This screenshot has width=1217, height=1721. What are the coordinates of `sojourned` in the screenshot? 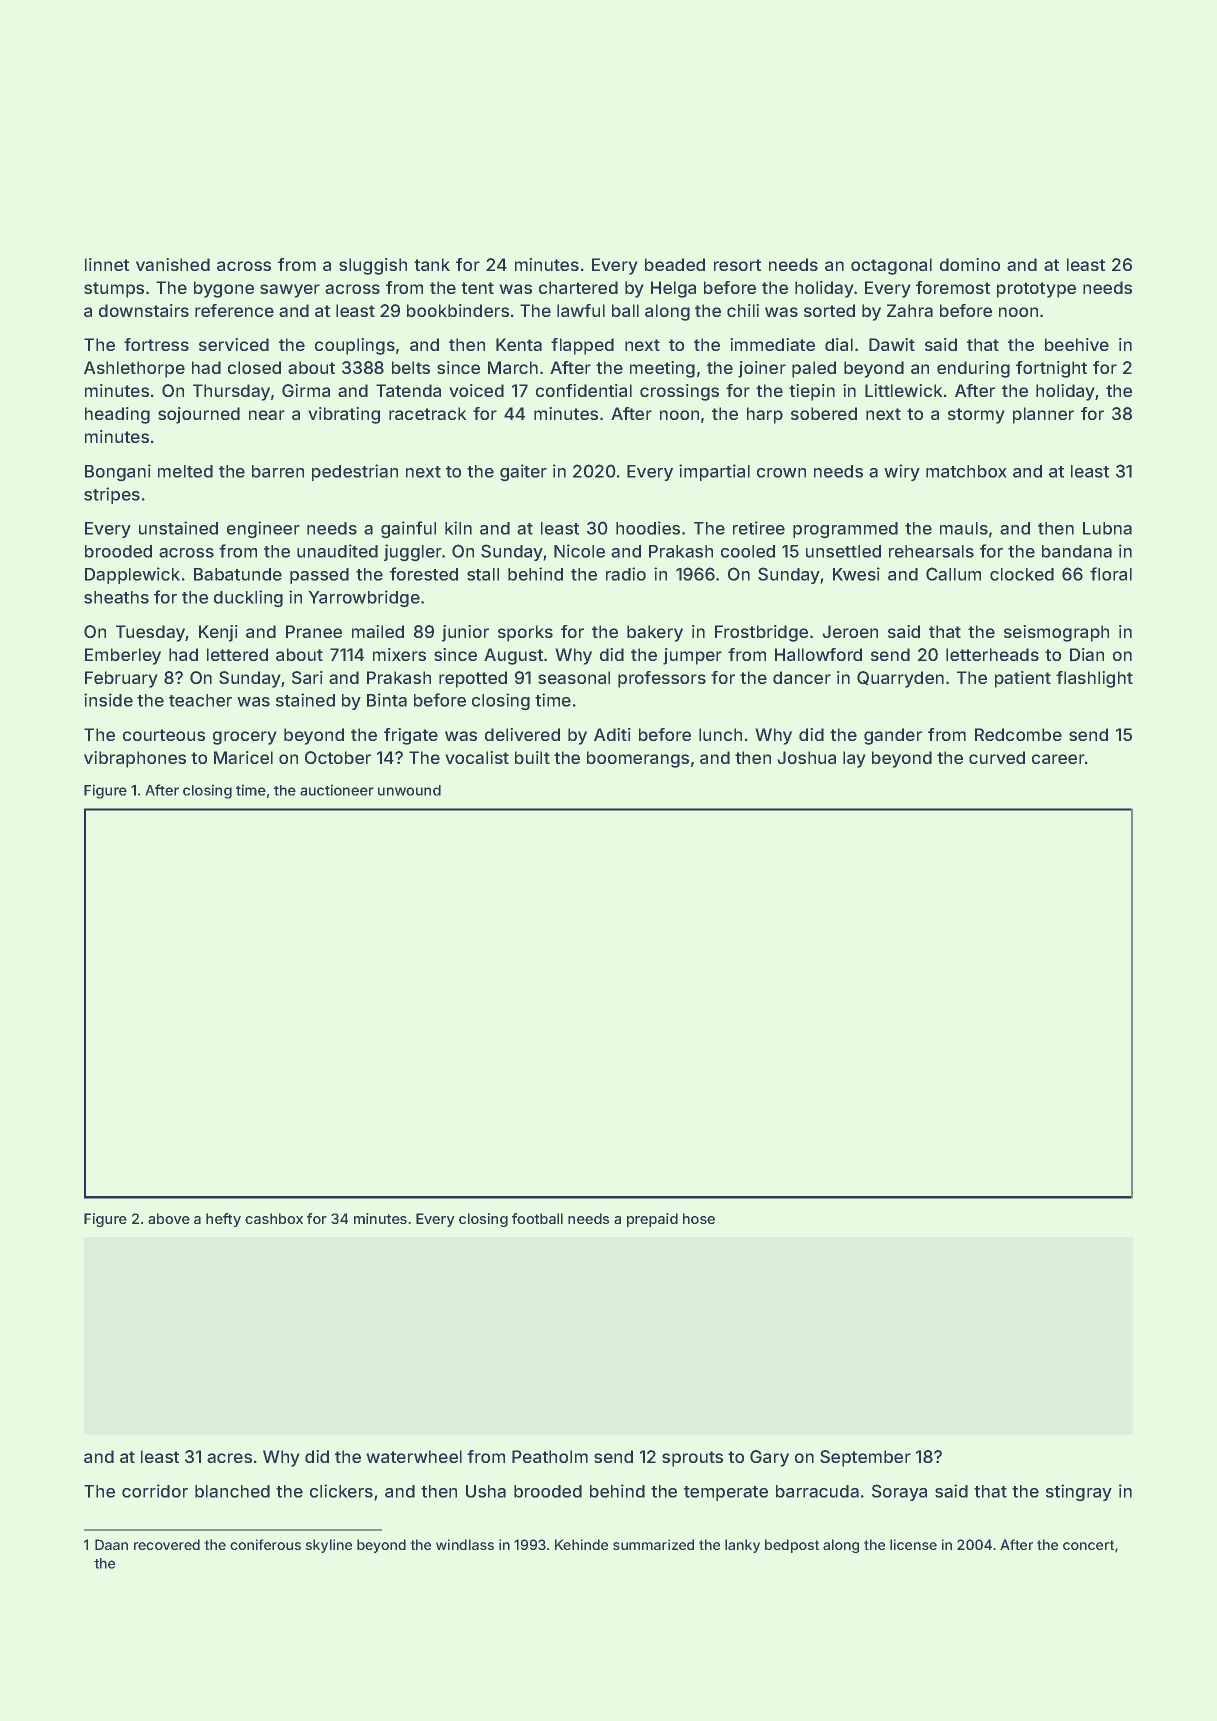 It's located at (199, 415).
